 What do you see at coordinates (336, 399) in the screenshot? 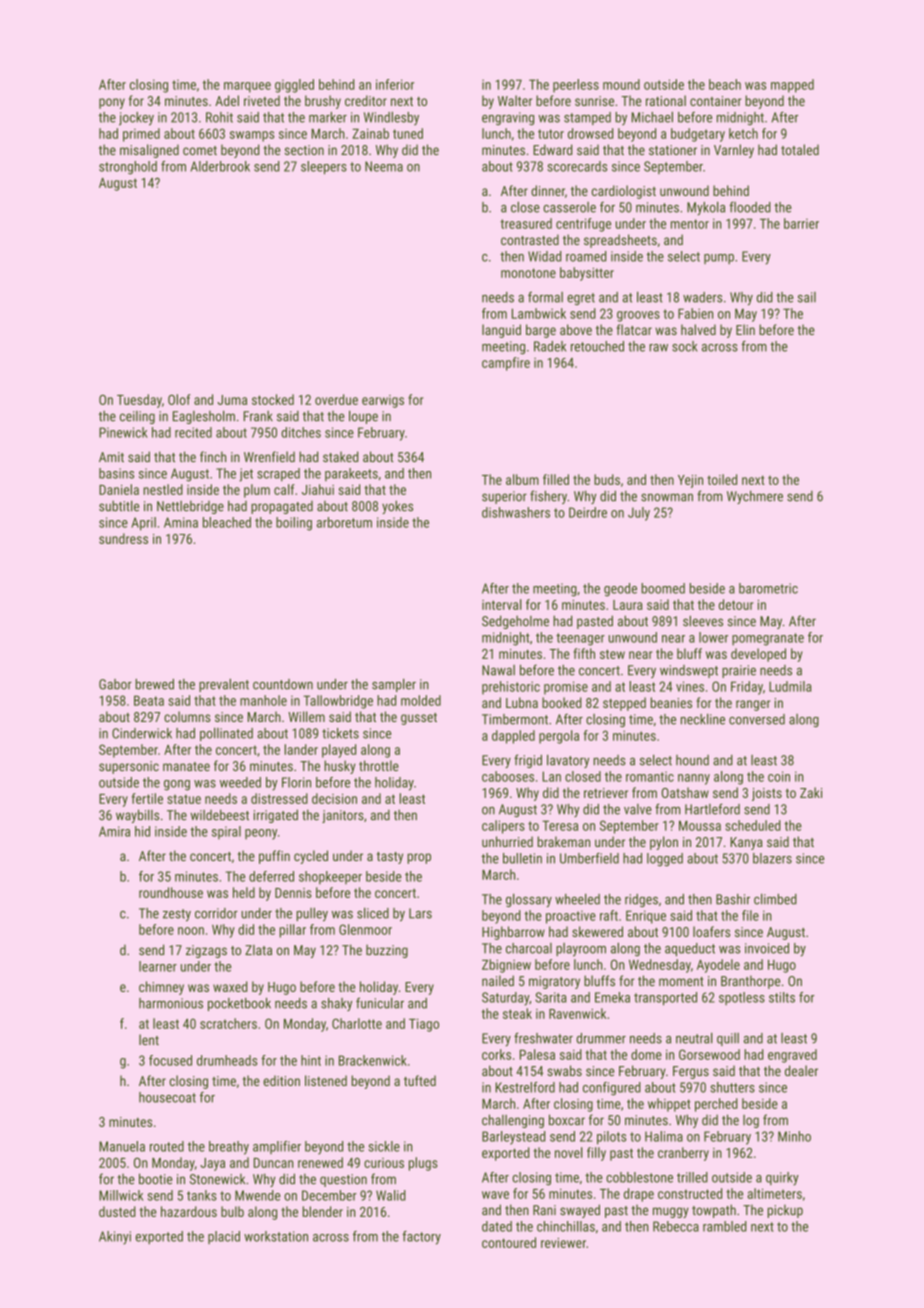
I see `overdue` at bounding box center [336, 399].
